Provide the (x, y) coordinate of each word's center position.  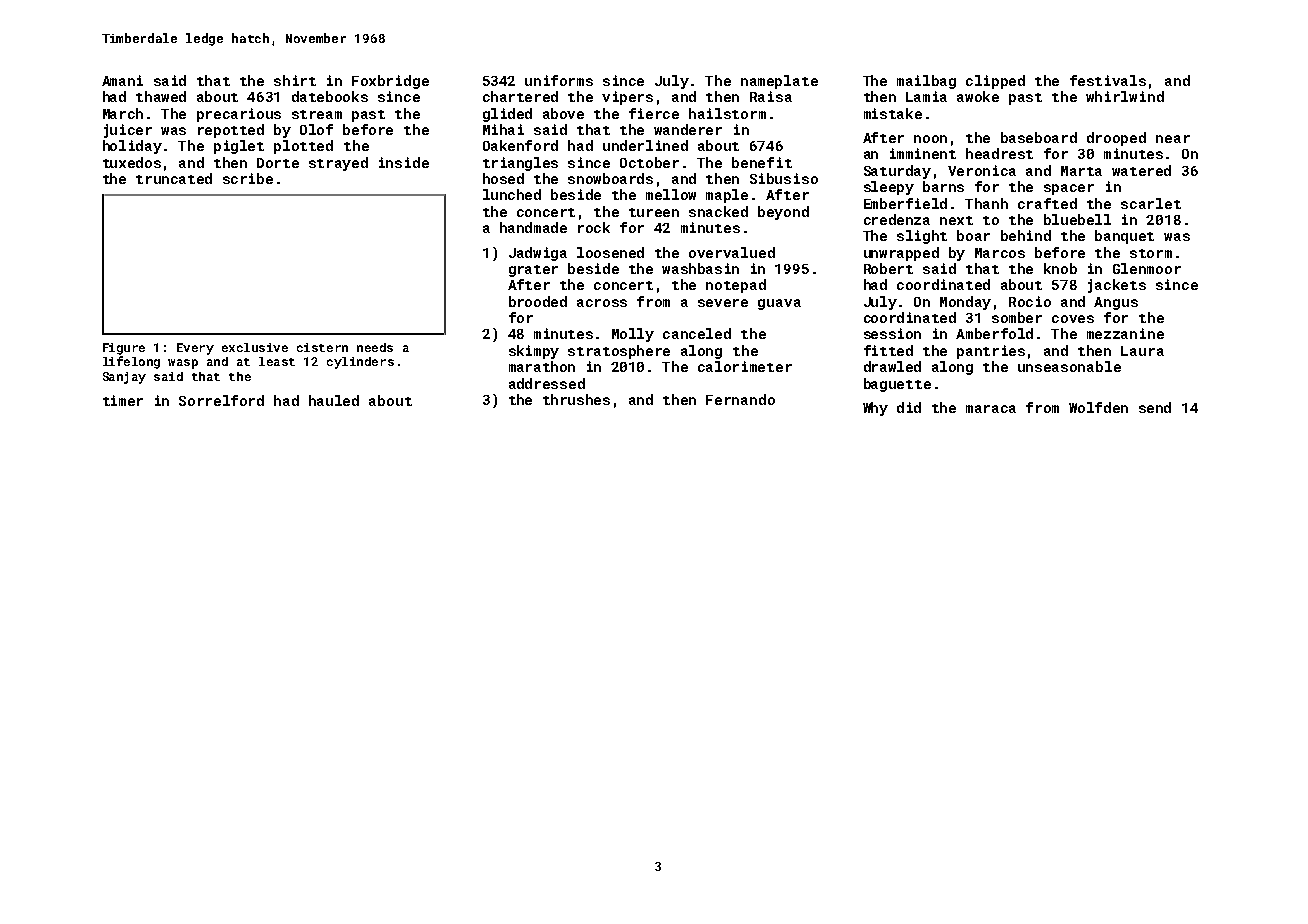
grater (533, 271)
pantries (991, 352)
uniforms (559, 80)
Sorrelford (221, 400)
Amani (122, 80)
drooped (1116, 139)
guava (779, 304)
